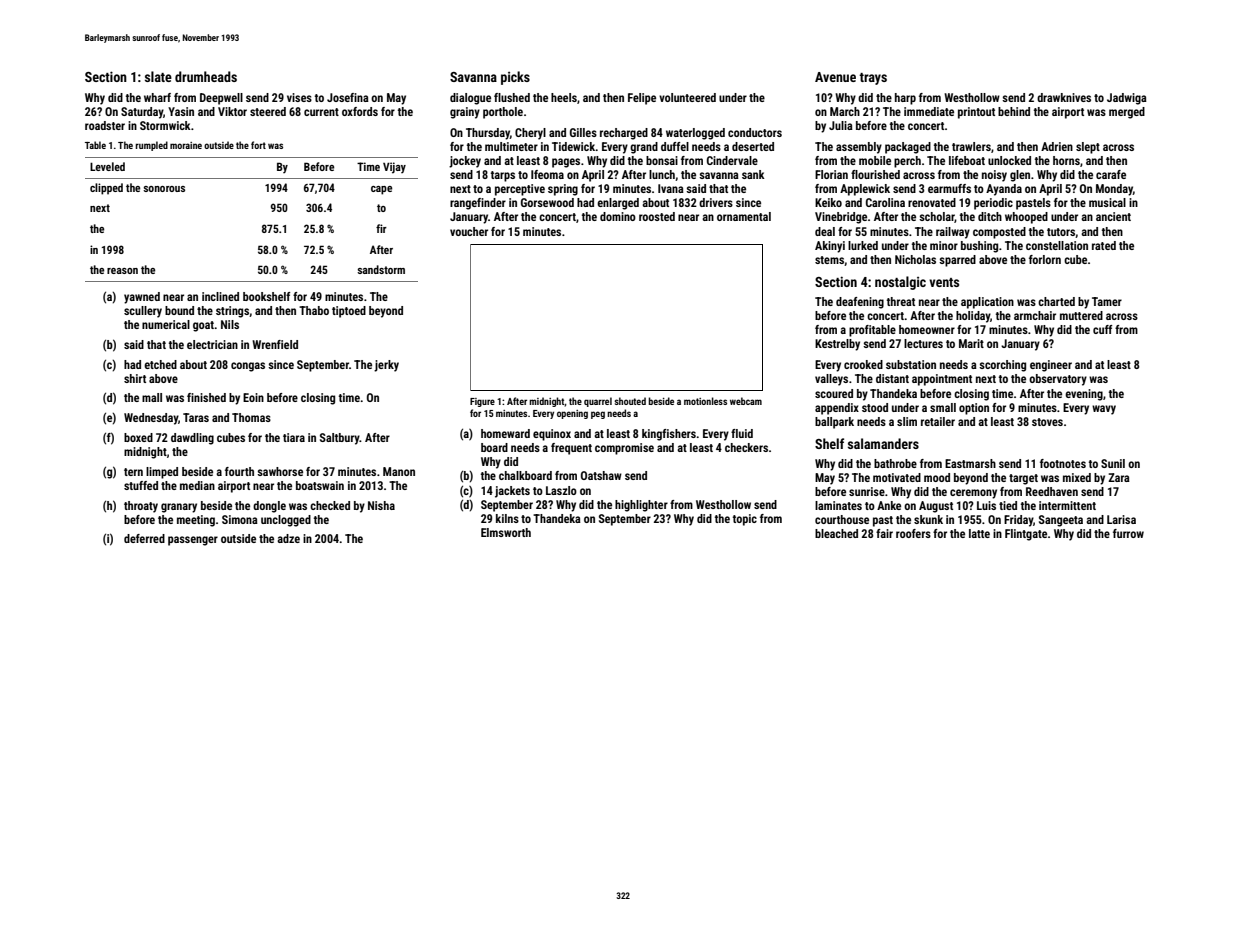  Describe the element at coordinates (240, 519) in the screenshot. I see `Simona` at that location.
